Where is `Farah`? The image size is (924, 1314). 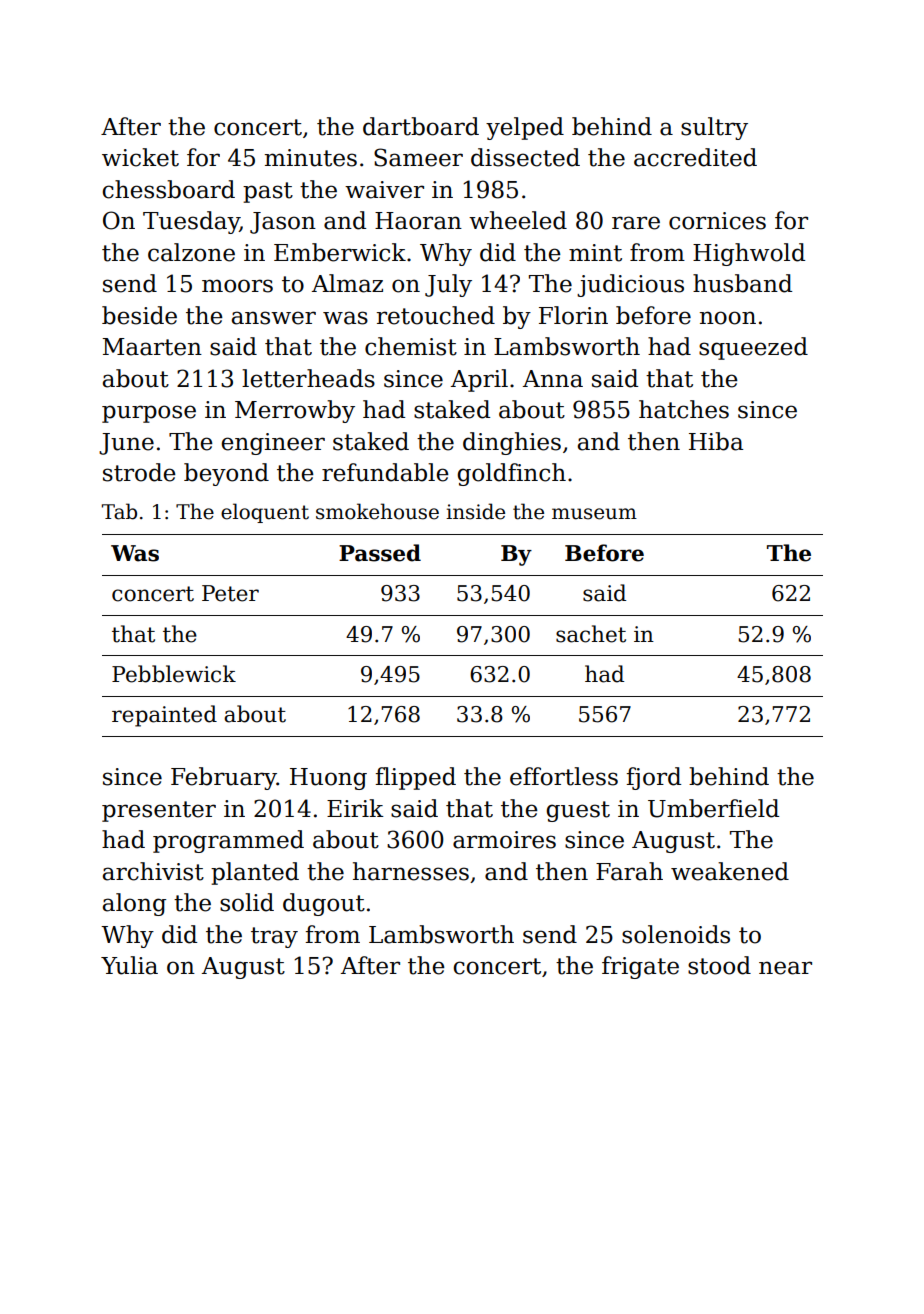 Farah is located at coordinates (629, 871).
